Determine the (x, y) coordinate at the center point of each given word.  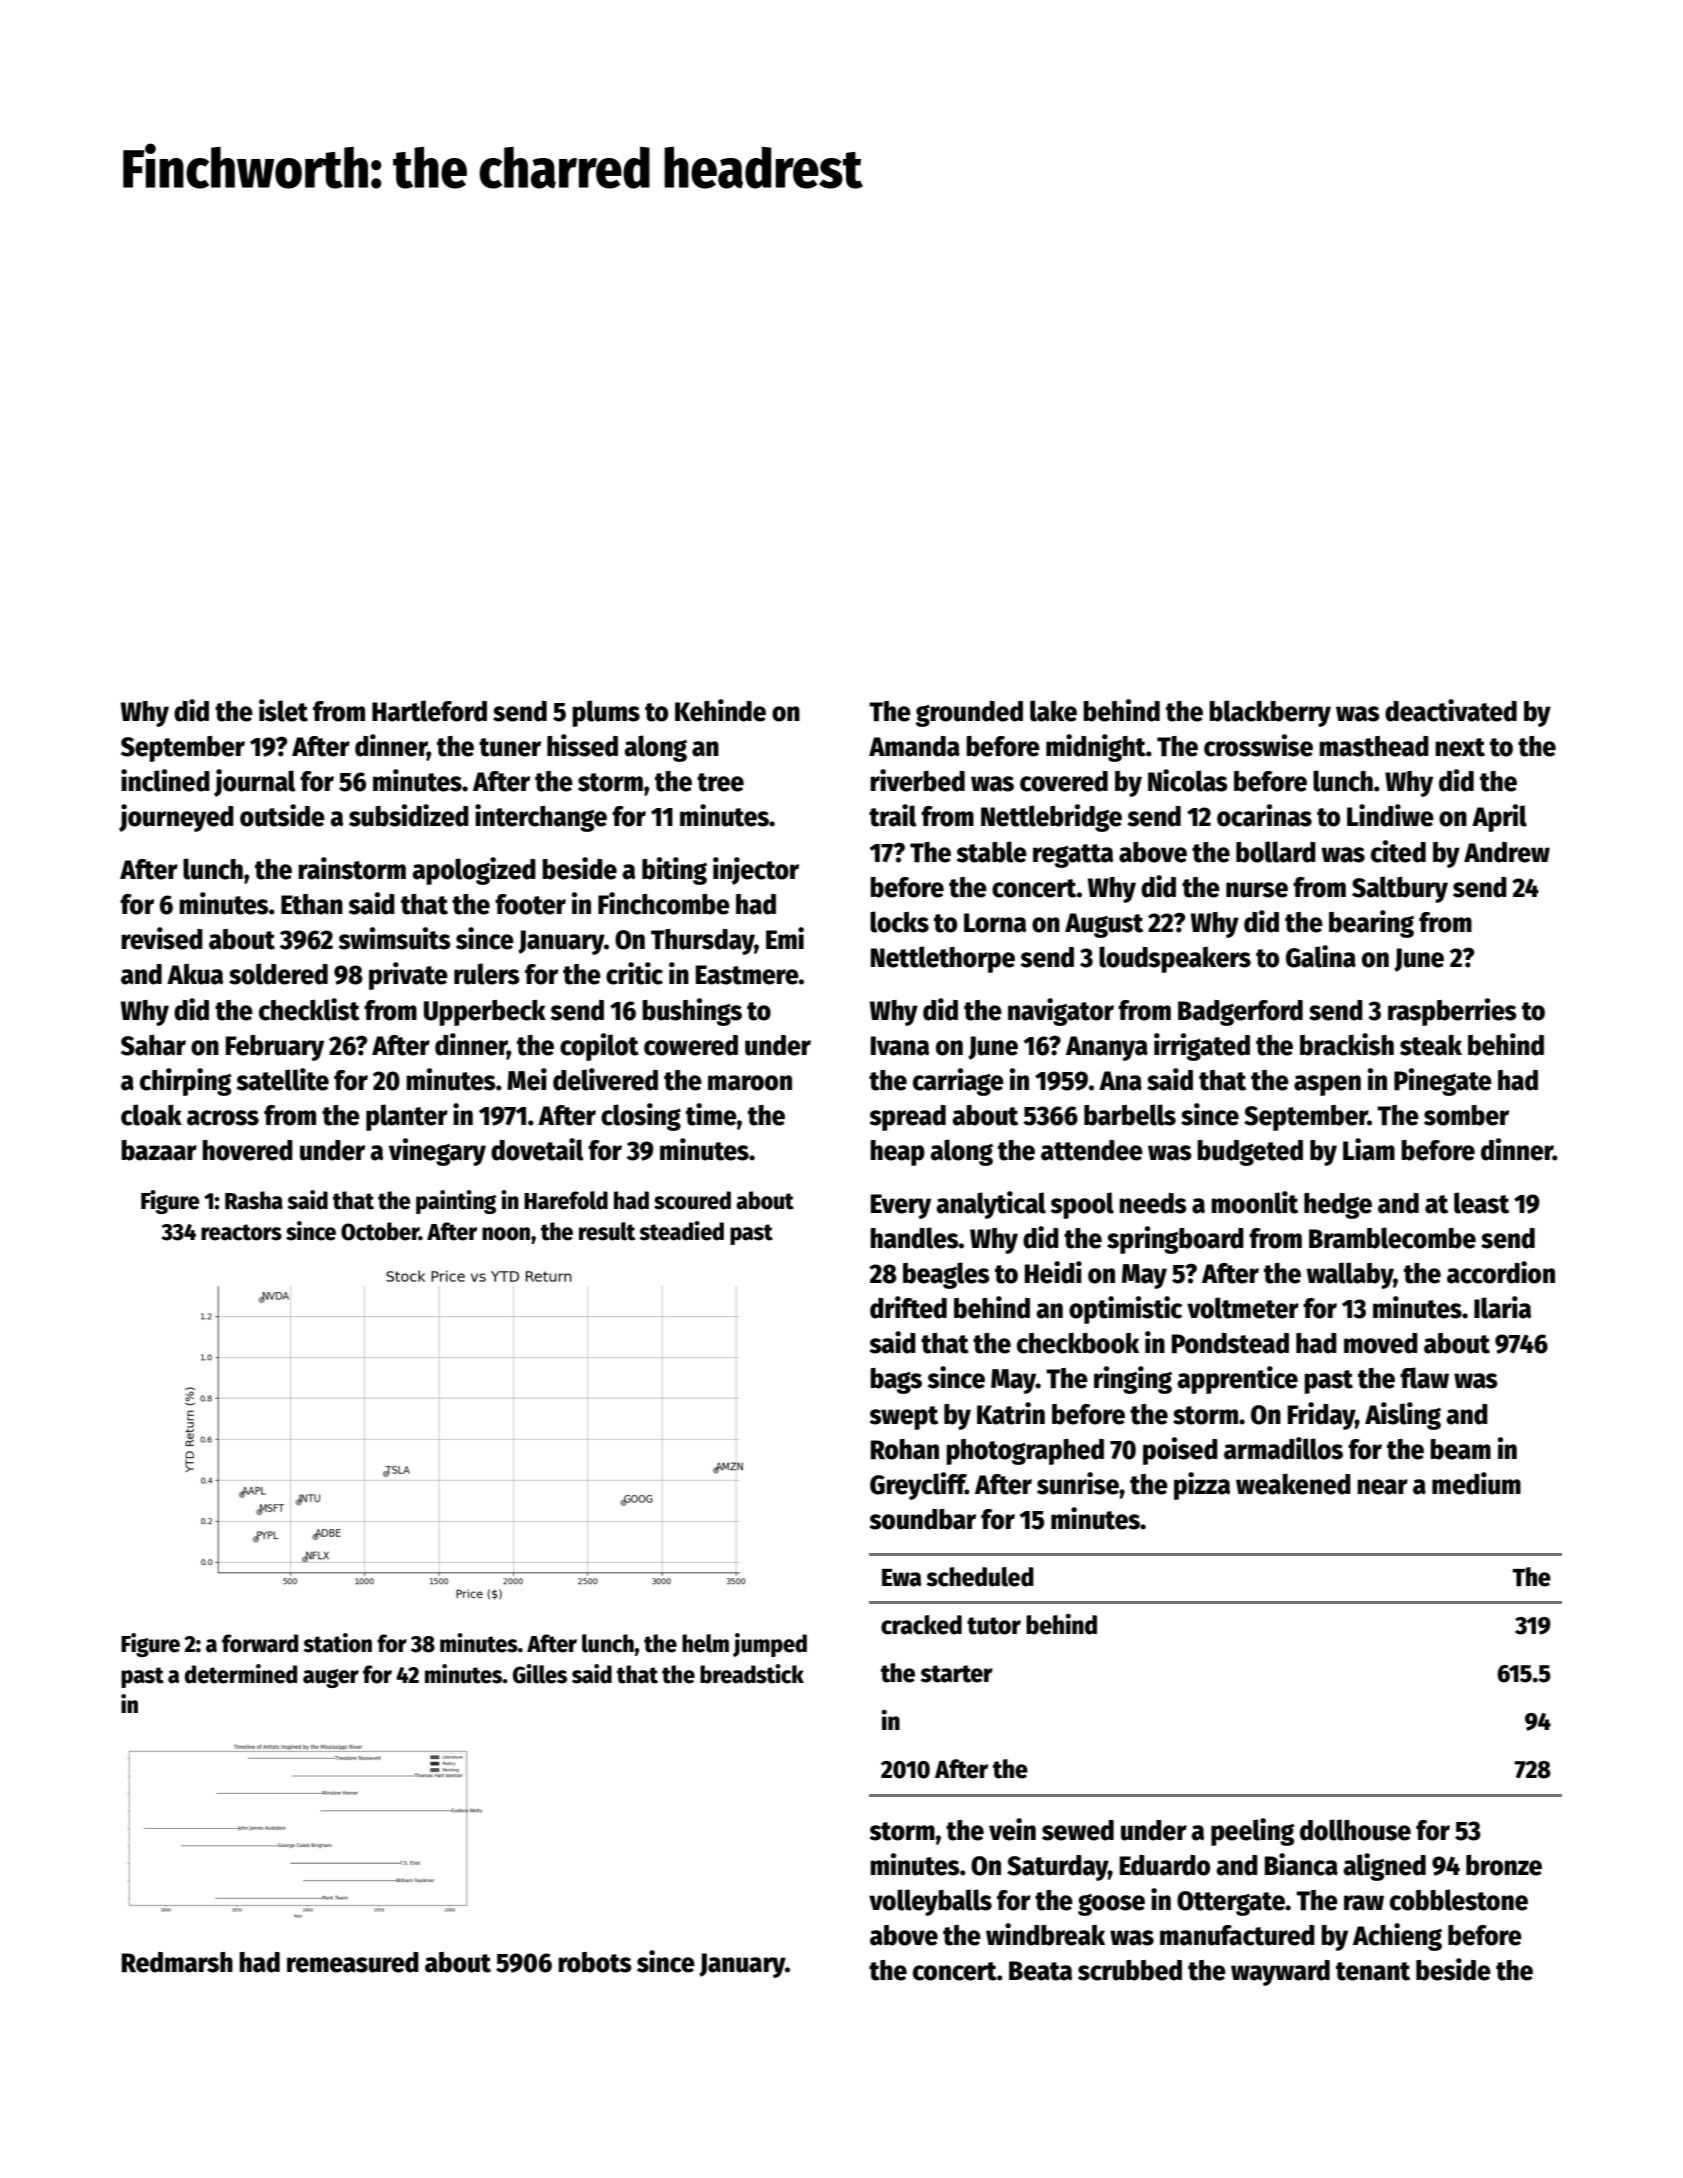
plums (606, 713)
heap (897, 1153)
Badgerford (1240, 1013)
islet (283, 710)
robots (595, 1962)
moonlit (1254, 1202)
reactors (241, 1232)
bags (896, 1381)
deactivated (1451, 710)
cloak (151, 1115)
